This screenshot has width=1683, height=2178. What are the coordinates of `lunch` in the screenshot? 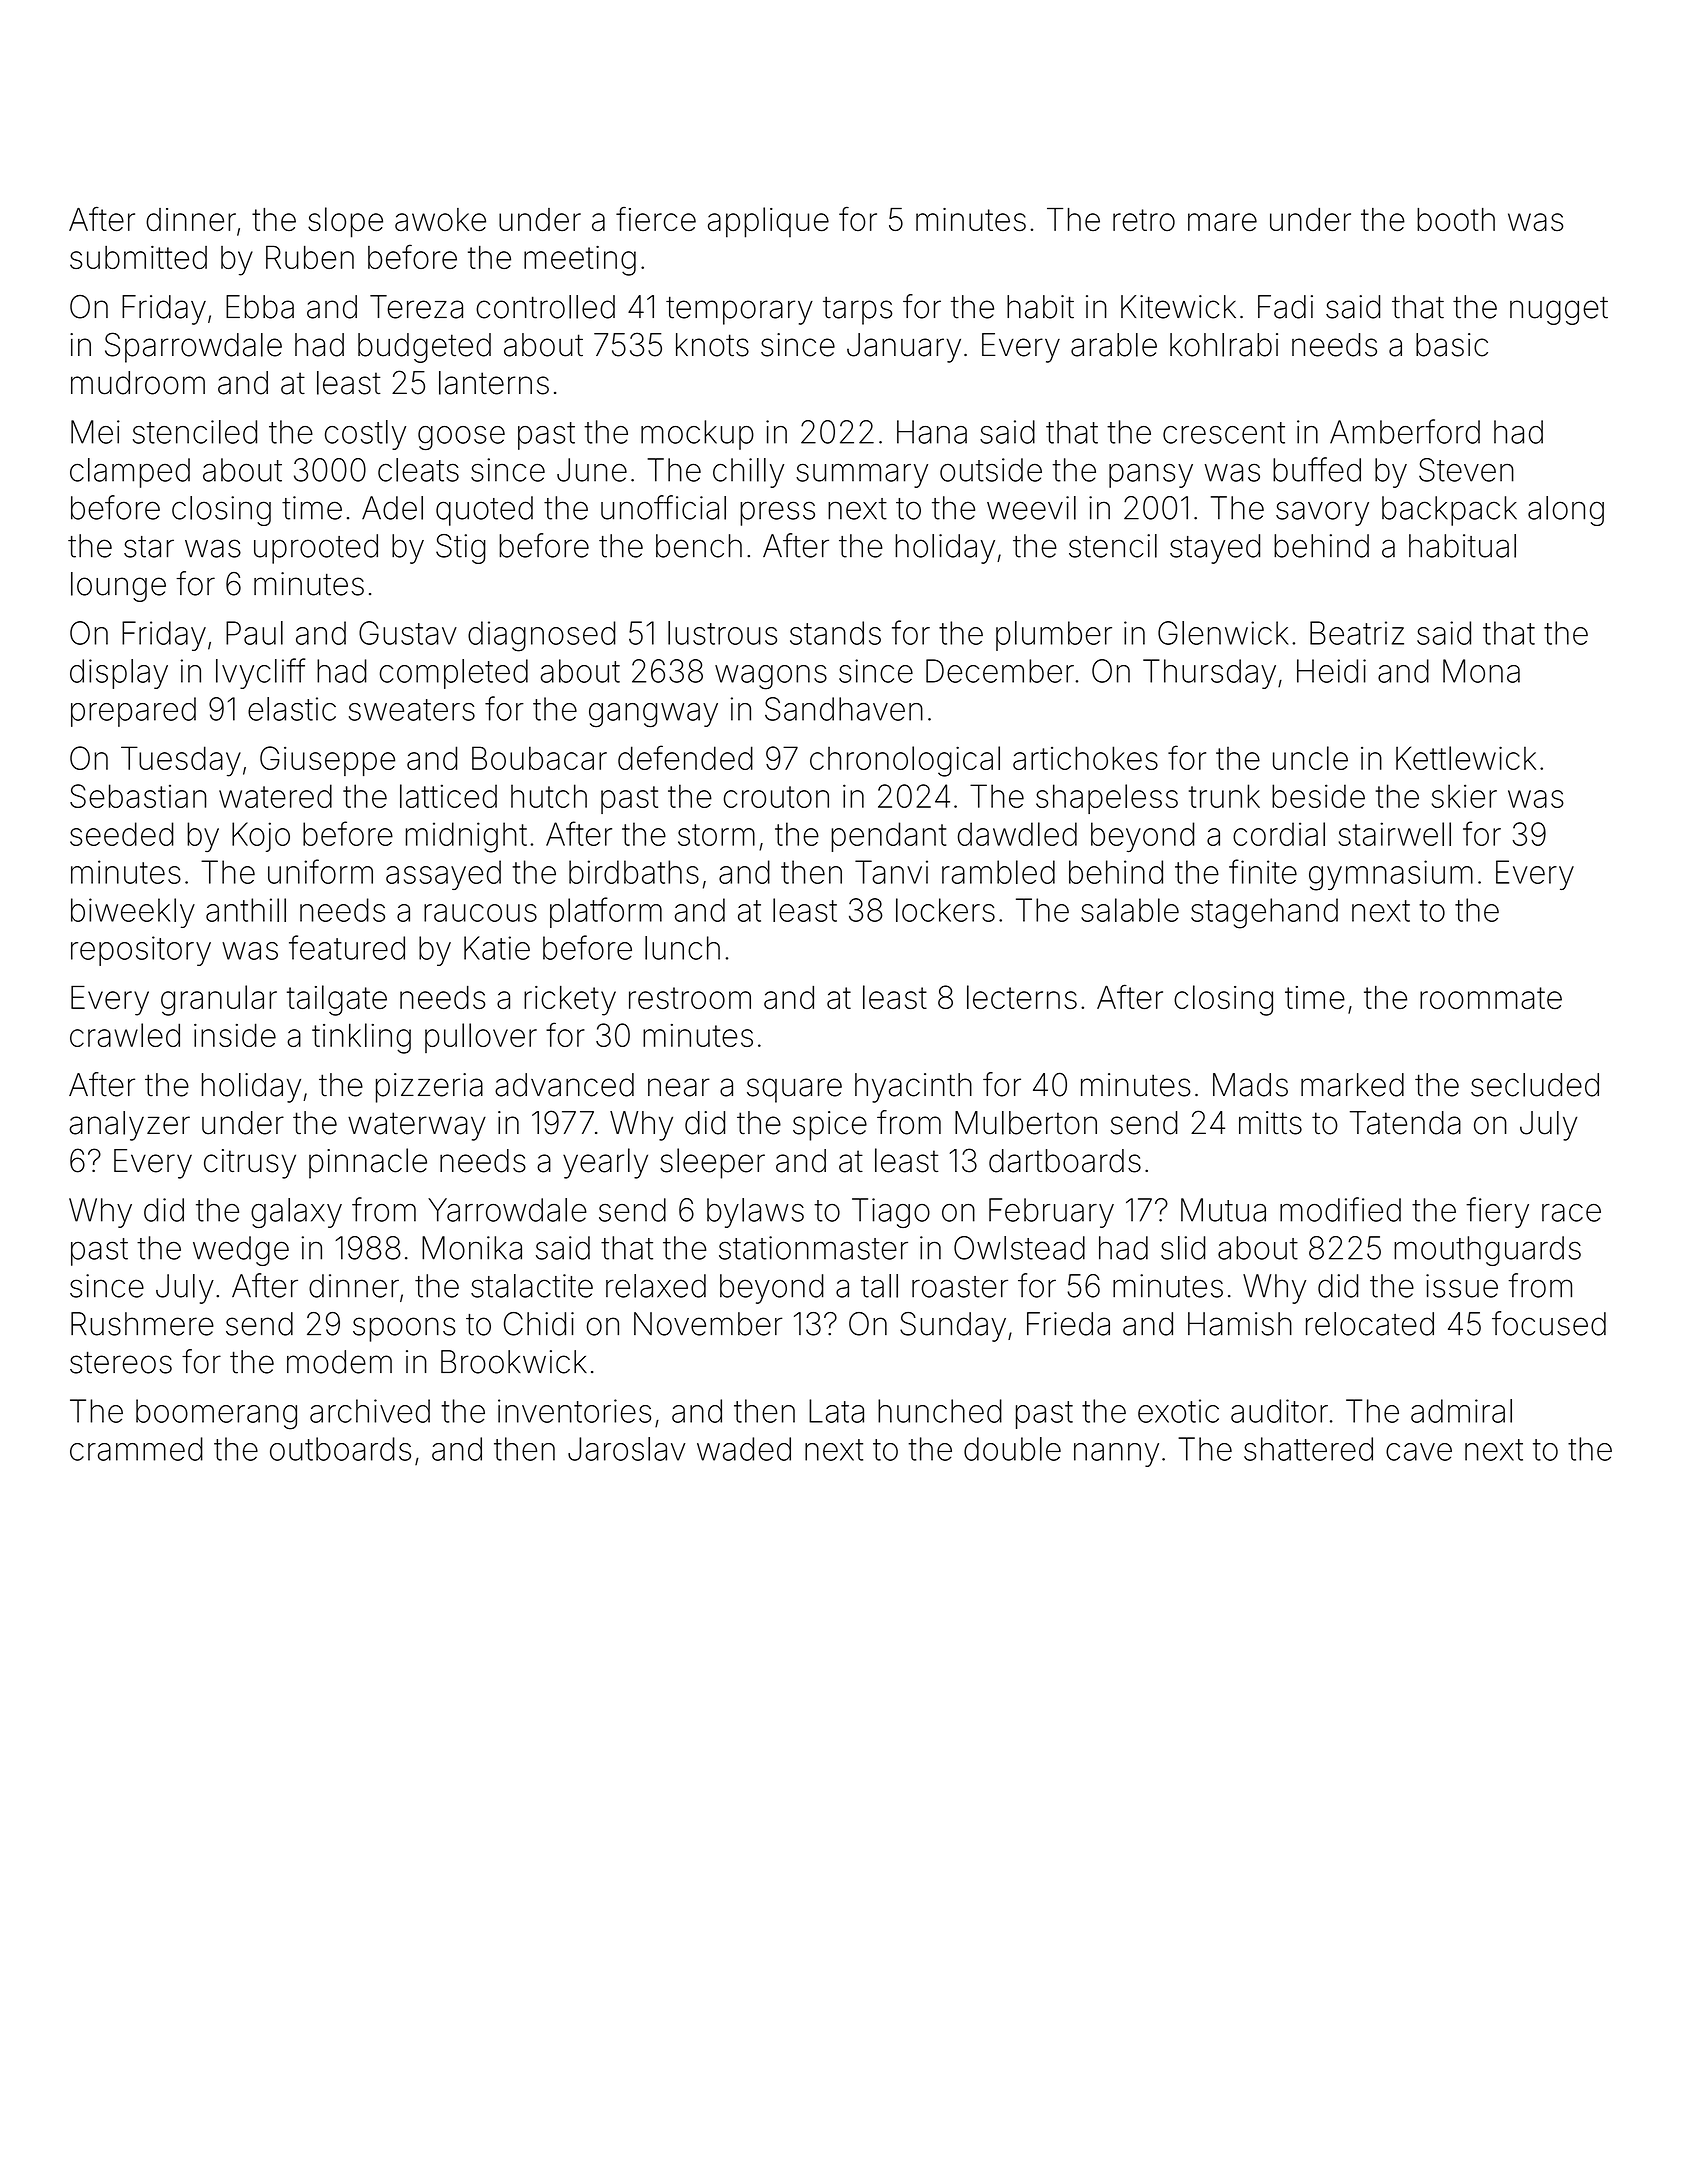 It's located at (682, 948).
